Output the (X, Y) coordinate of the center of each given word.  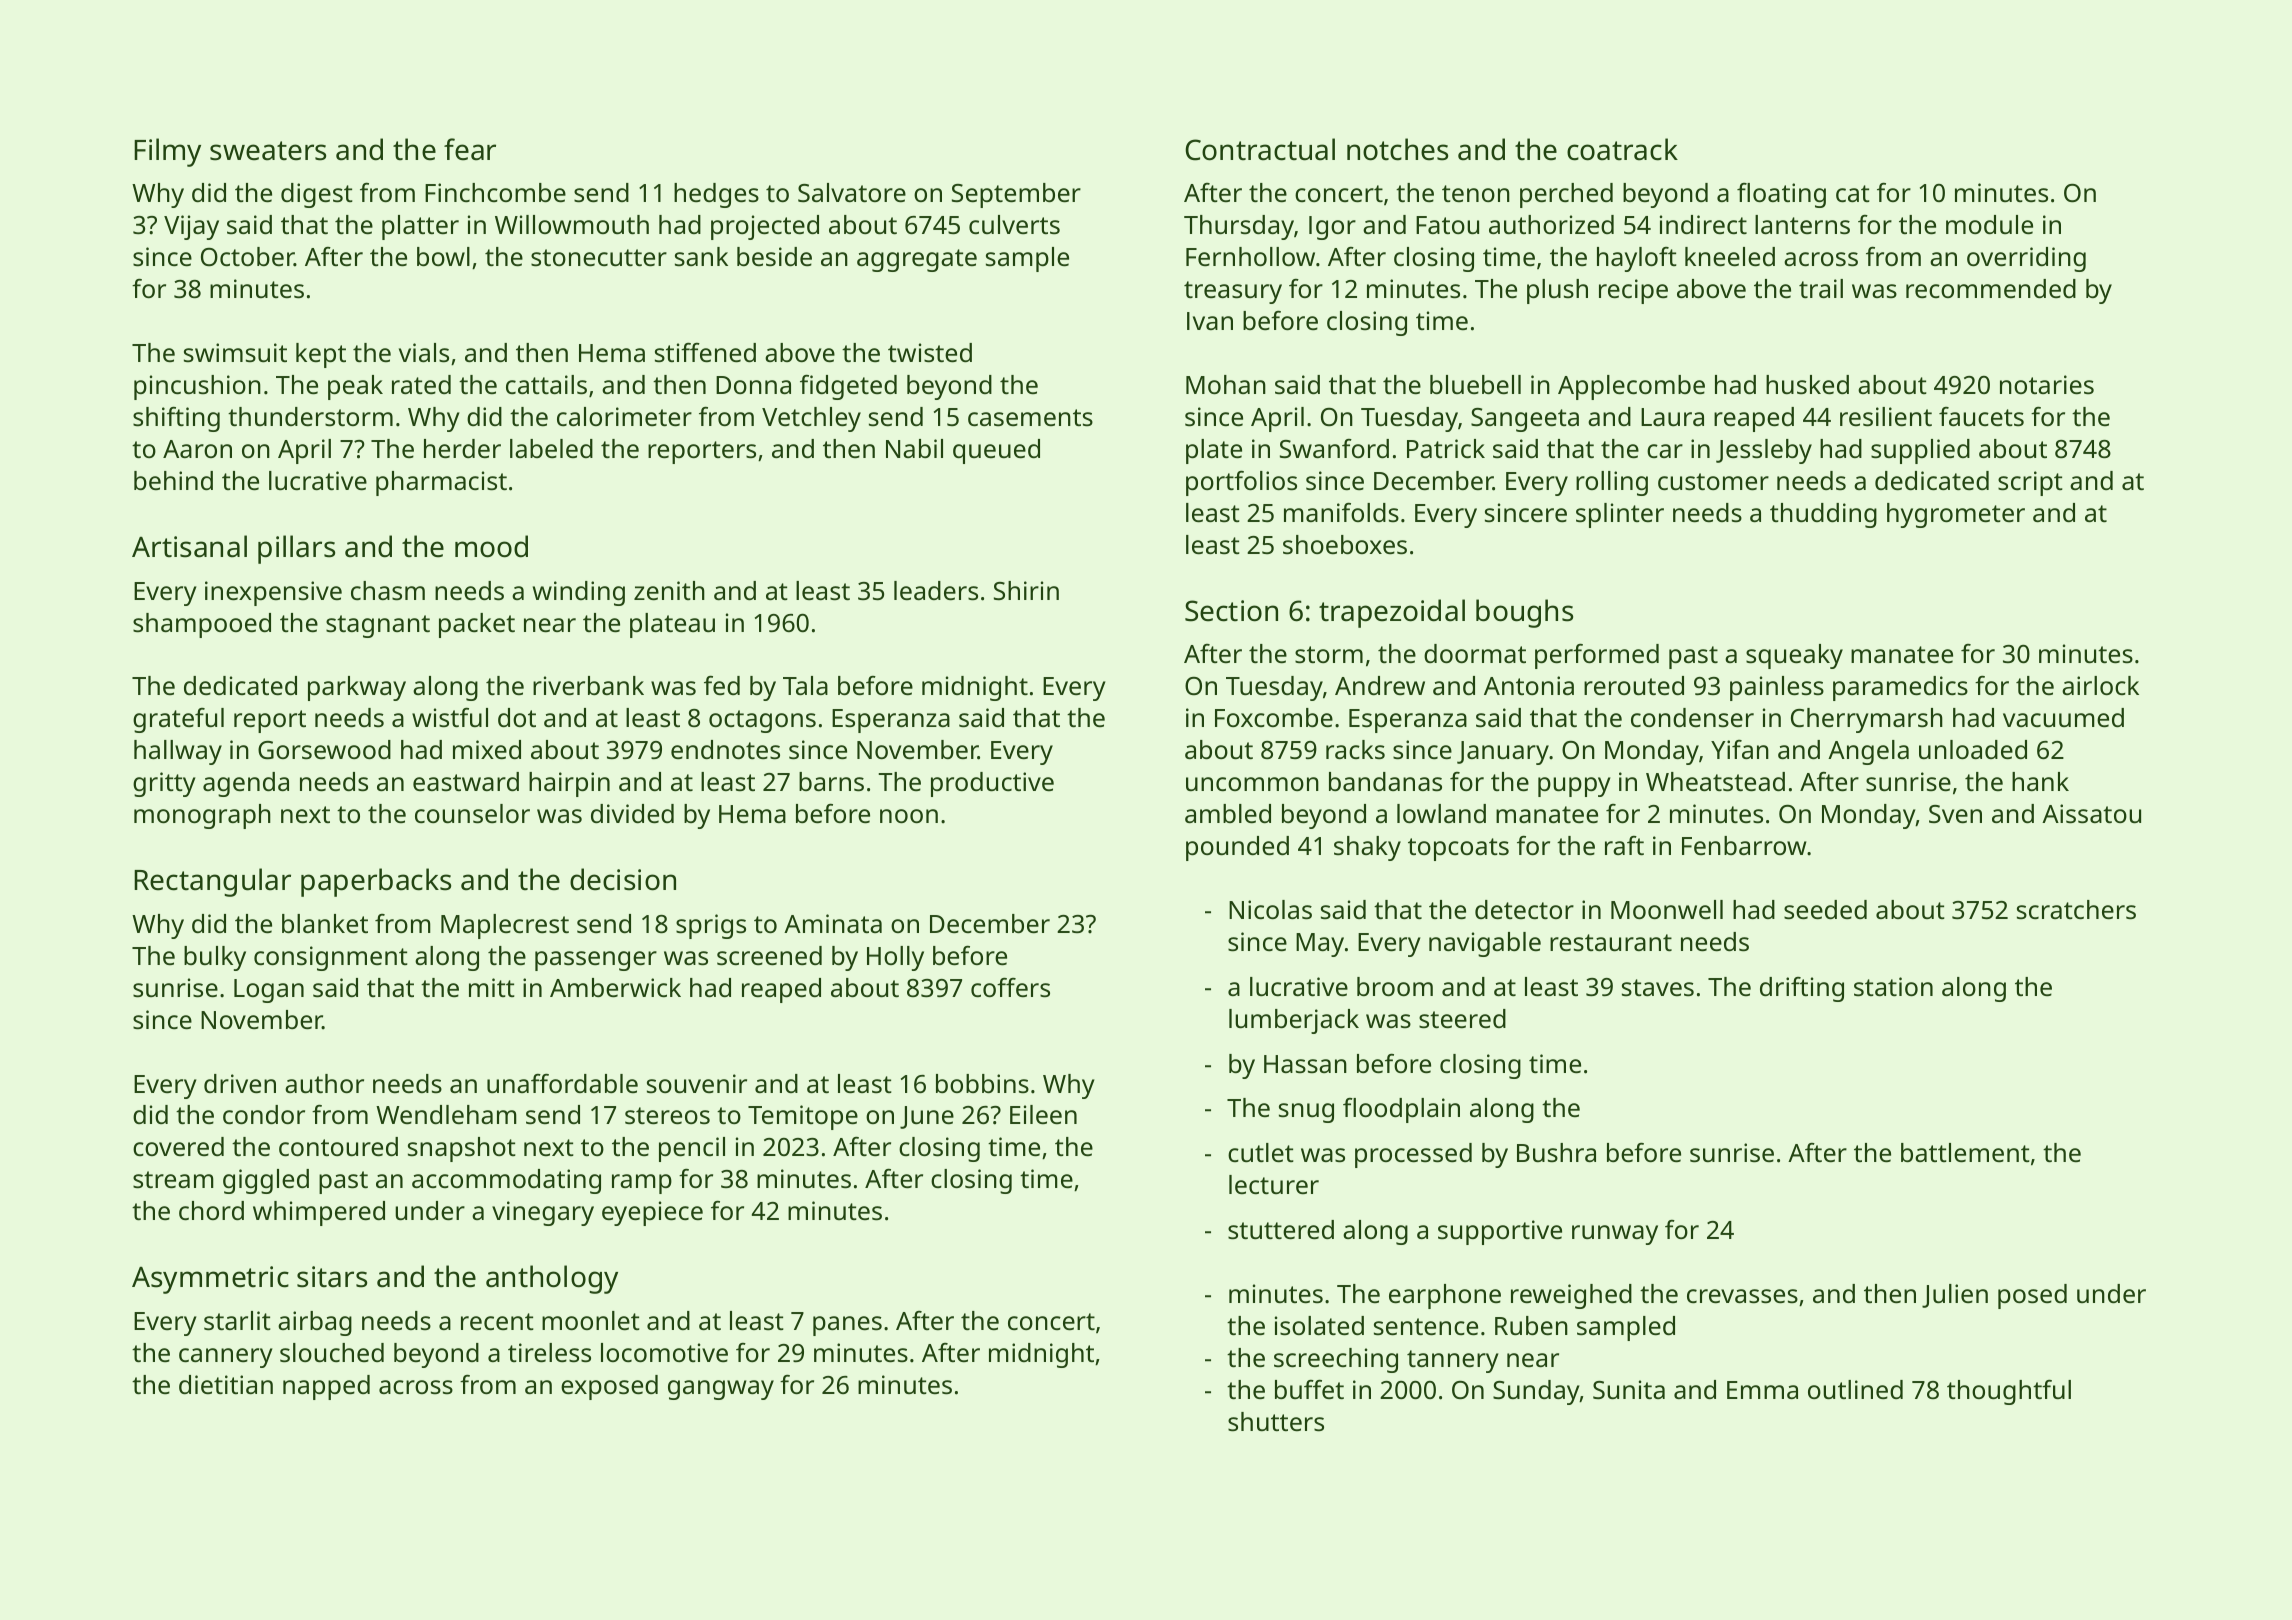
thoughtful (2009, 1392)
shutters (1276, 1421)
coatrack (1622, 149)
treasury (1233, 292)
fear (470, 149)
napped (326, 1387)
